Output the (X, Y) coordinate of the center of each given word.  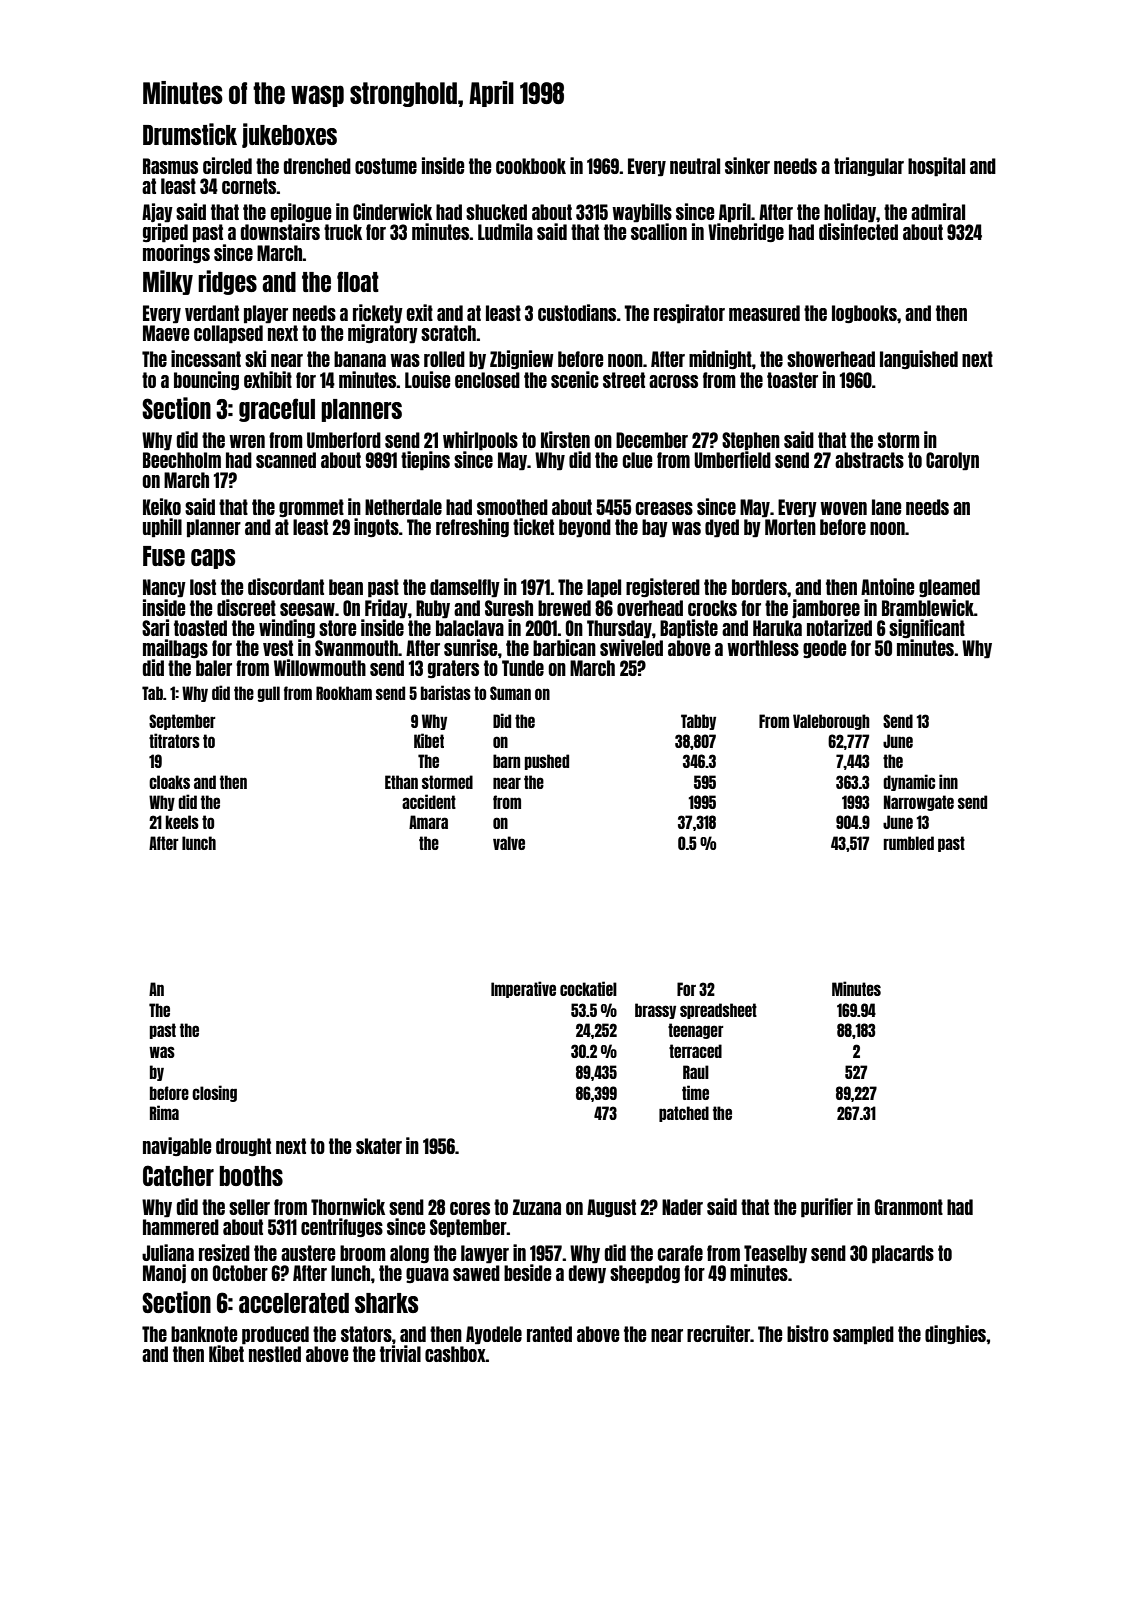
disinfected (858, 231)
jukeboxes (289, 135)
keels (182, 822)
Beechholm (182, 460)
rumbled (909, 843)
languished (919, 359)
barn (506, 761)
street (624, 380)
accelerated (294, 1303)
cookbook (531, 166)
